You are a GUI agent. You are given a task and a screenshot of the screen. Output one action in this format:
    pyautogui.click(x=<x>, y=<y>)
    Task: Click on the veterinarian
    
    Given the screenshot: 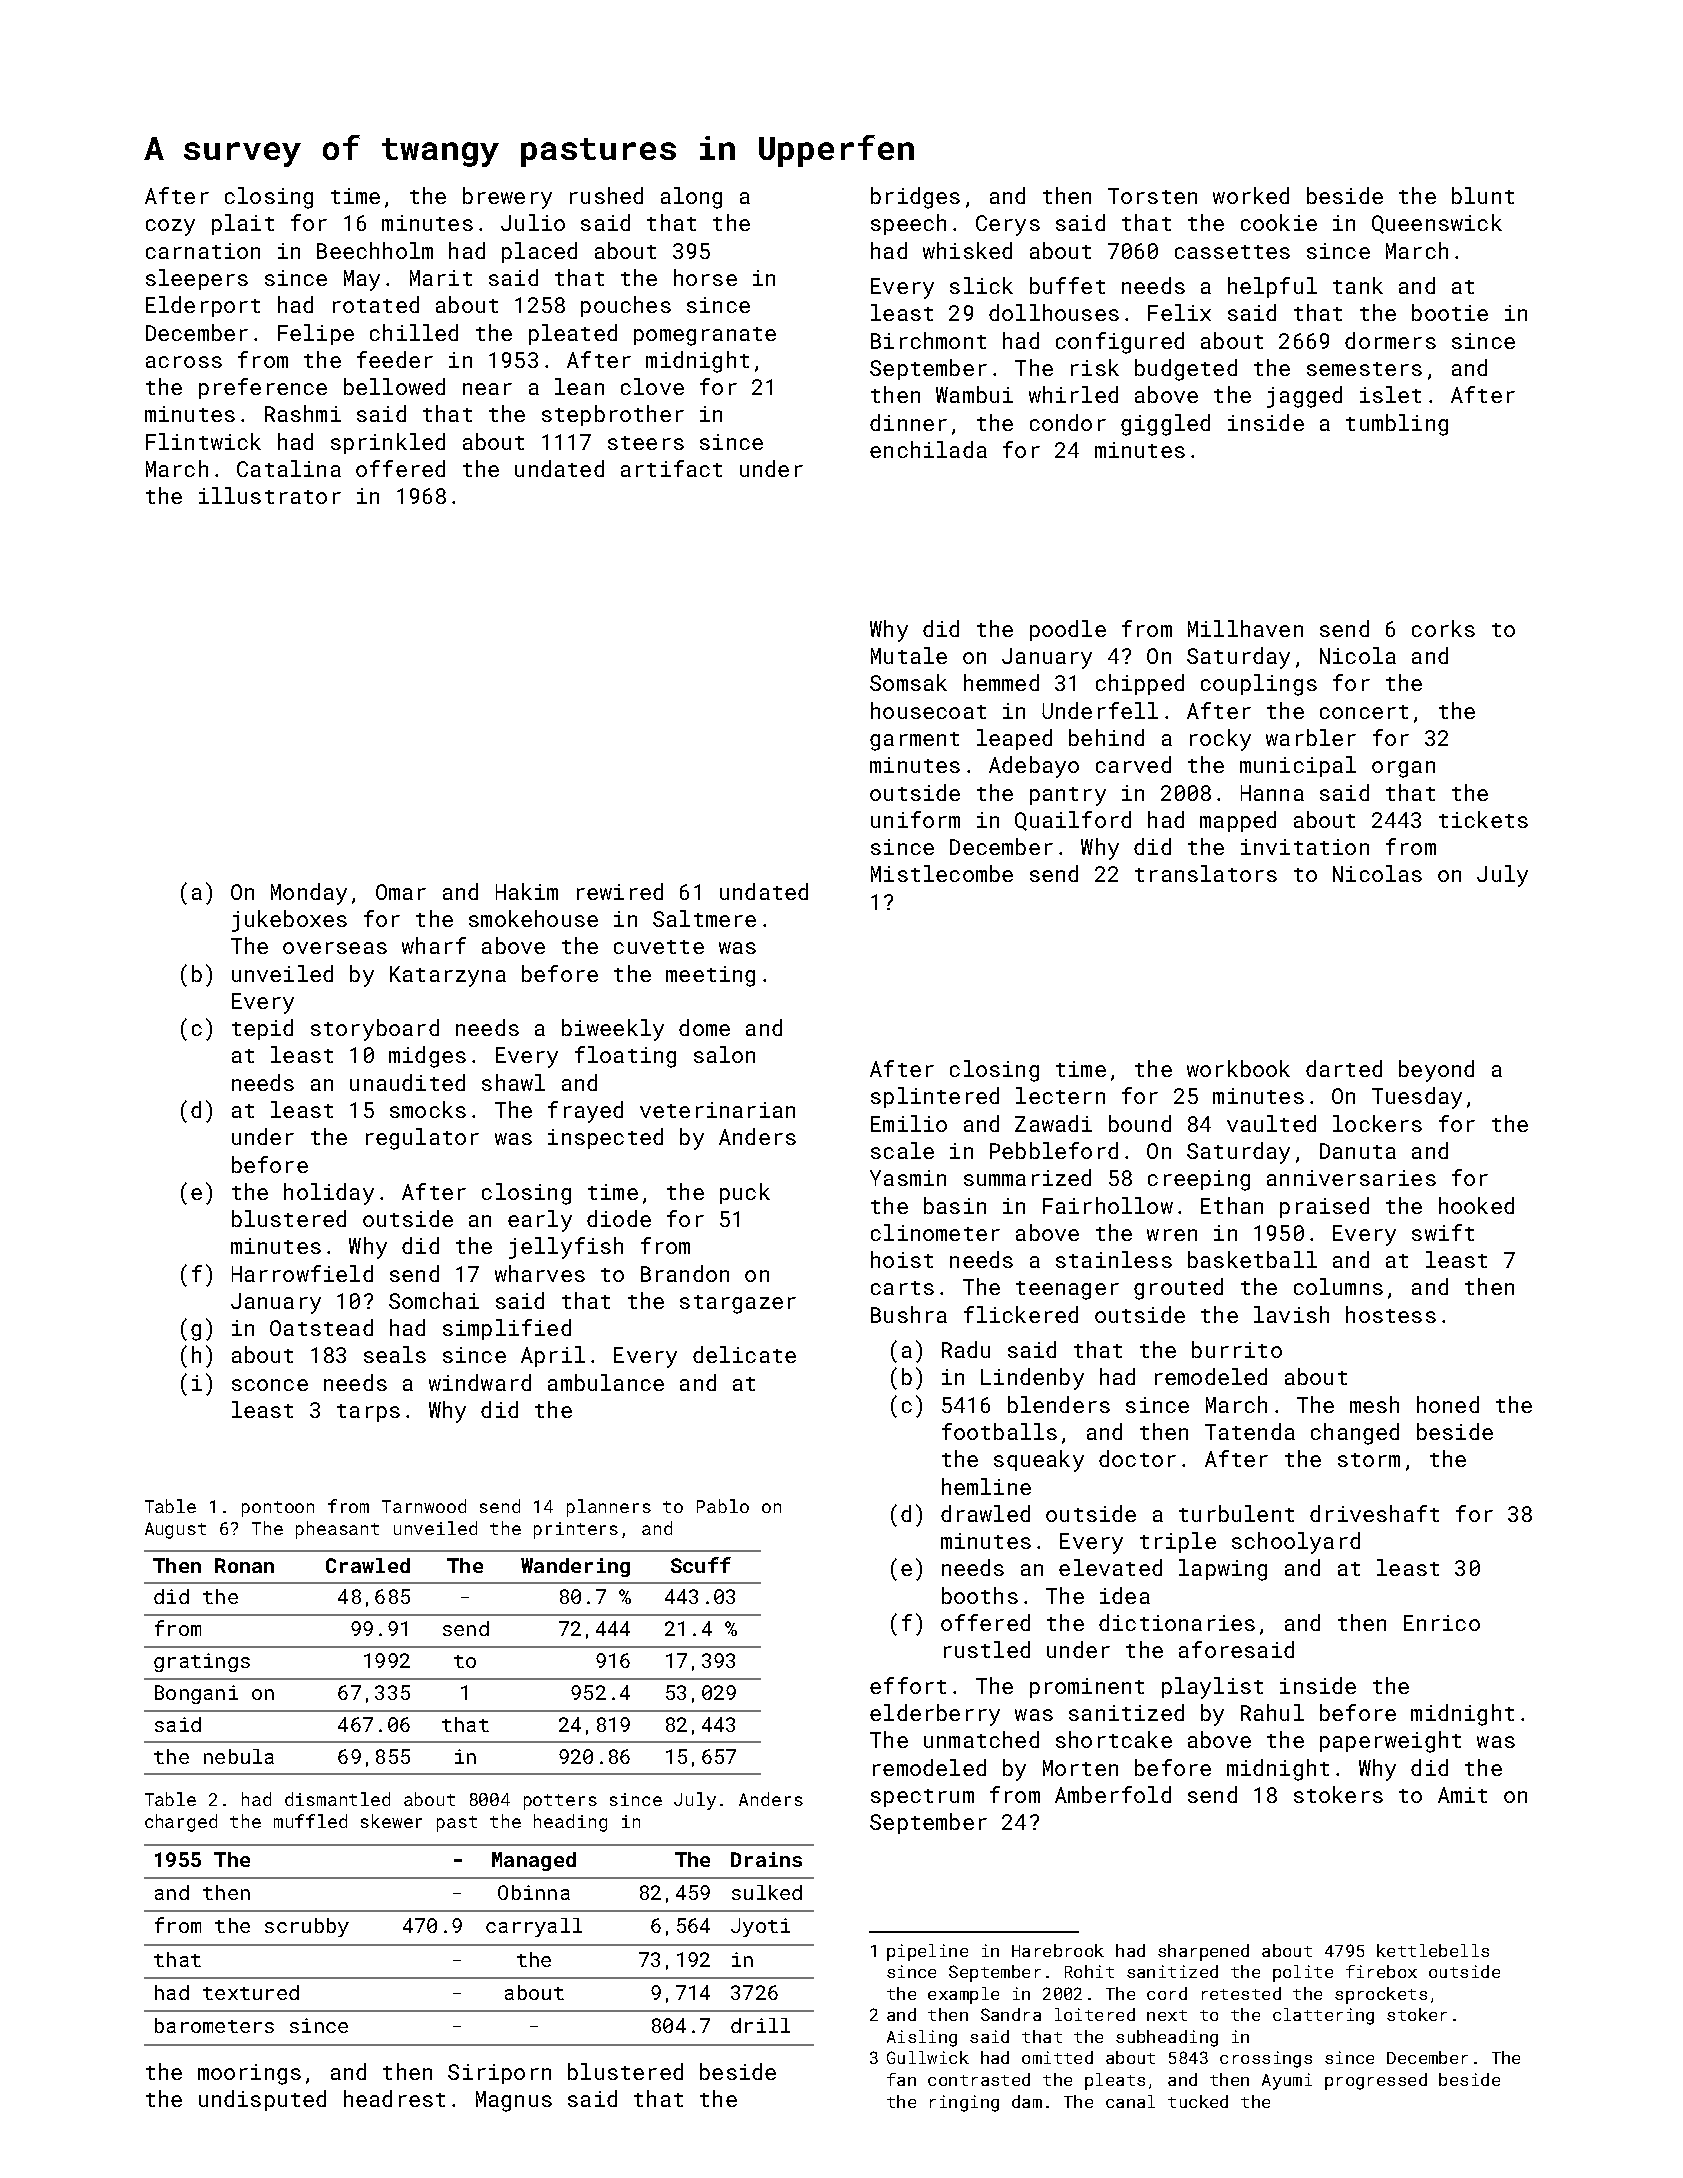 What is the action you would take?
    pyautogui.click(x=717, y=1110)
